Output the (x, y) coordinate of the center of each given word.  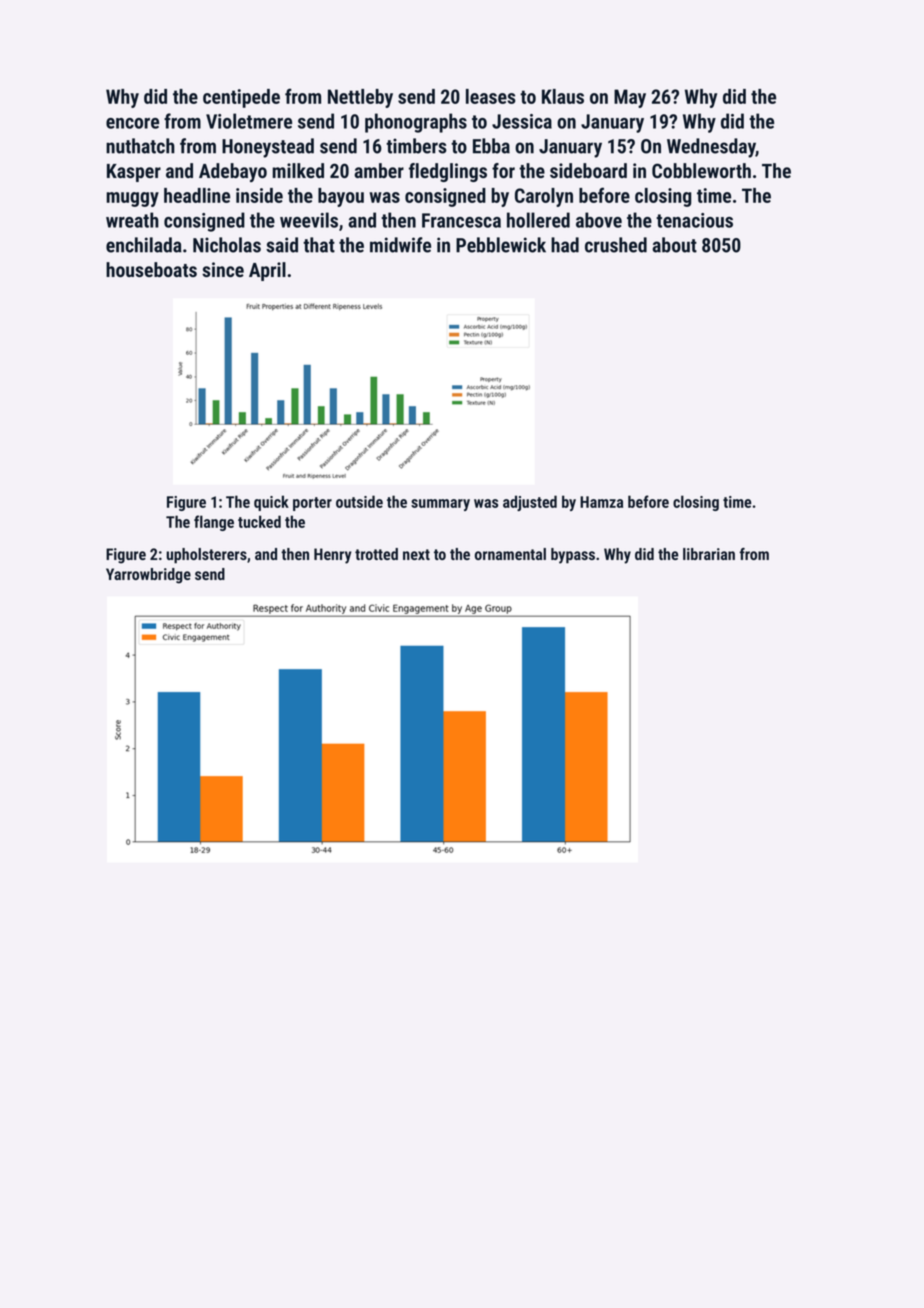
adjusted (530, 503)
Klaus (563, 96)
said (282, 245)
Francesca (461, 220)
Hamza (601, 502)
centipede (241, 98)
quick (271, 503)
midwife (400, 245)
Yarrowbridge (148, 576)
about (674, 245)
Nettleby (360, 98)
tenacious (694, 220)
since (223, 269)
